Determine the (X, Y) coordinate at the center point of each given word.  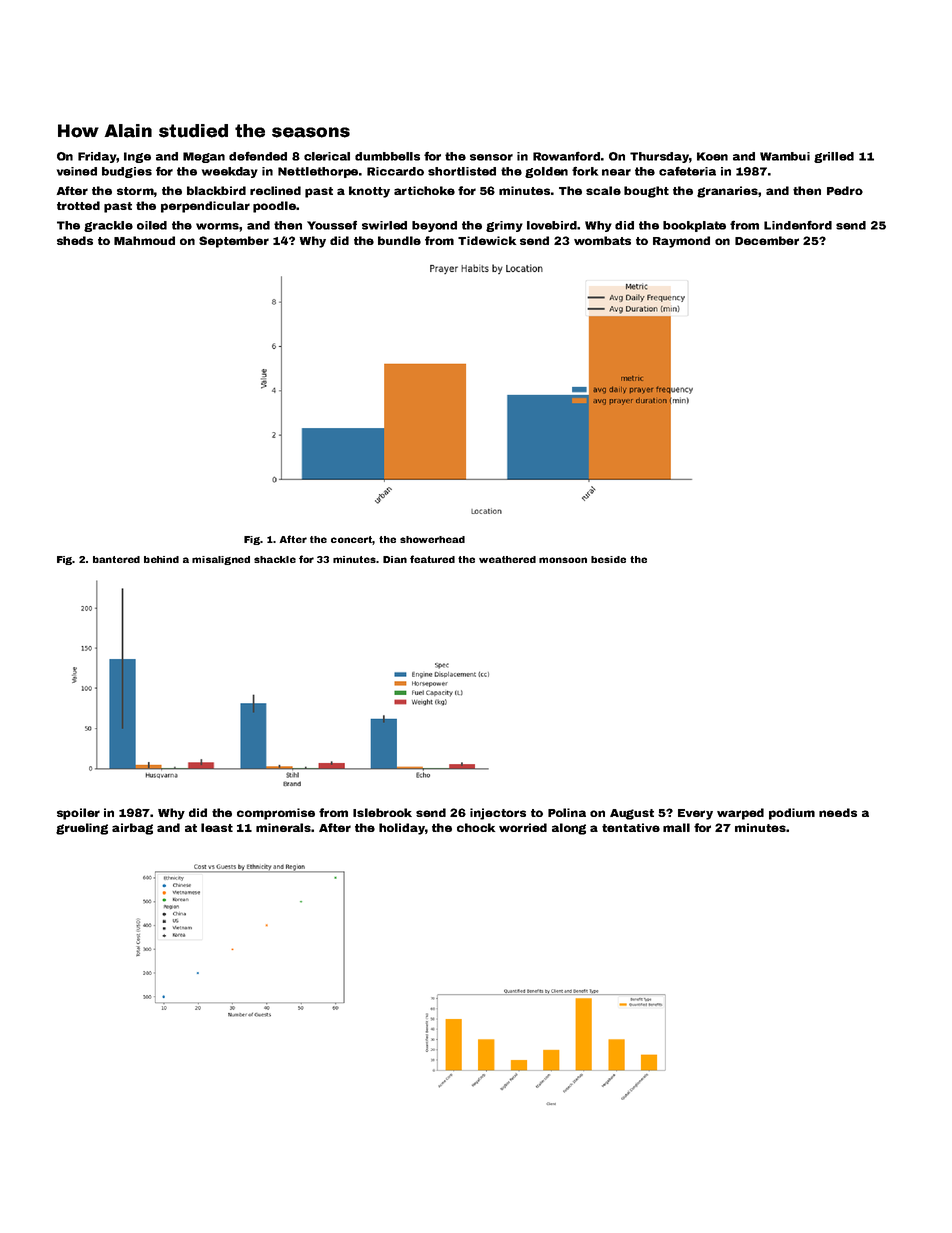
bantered (116, 559)
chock (476, 827)
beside (608, 559)
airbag (132, 829)
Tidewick (487, 240)
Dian (395, 559)
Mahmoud (144, 240)
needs (838, 812)
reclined (275, 190)
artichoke (424, 190)
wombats (602, 240)
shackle (275, 559)
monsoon (563, 560)
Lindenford (798, 225)
